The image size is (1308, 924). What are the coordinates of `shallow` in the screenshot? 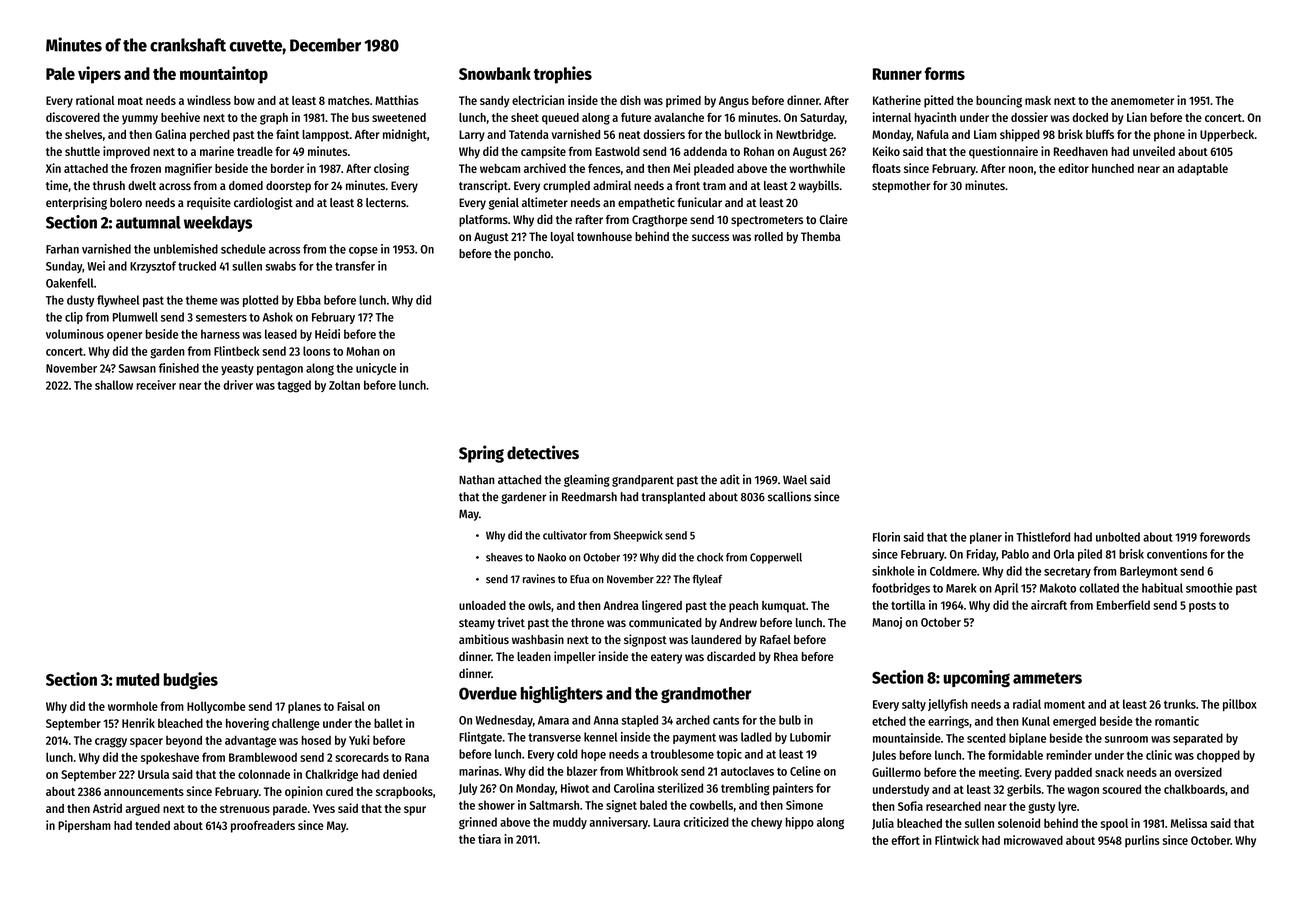 It's located at (114, 385).
